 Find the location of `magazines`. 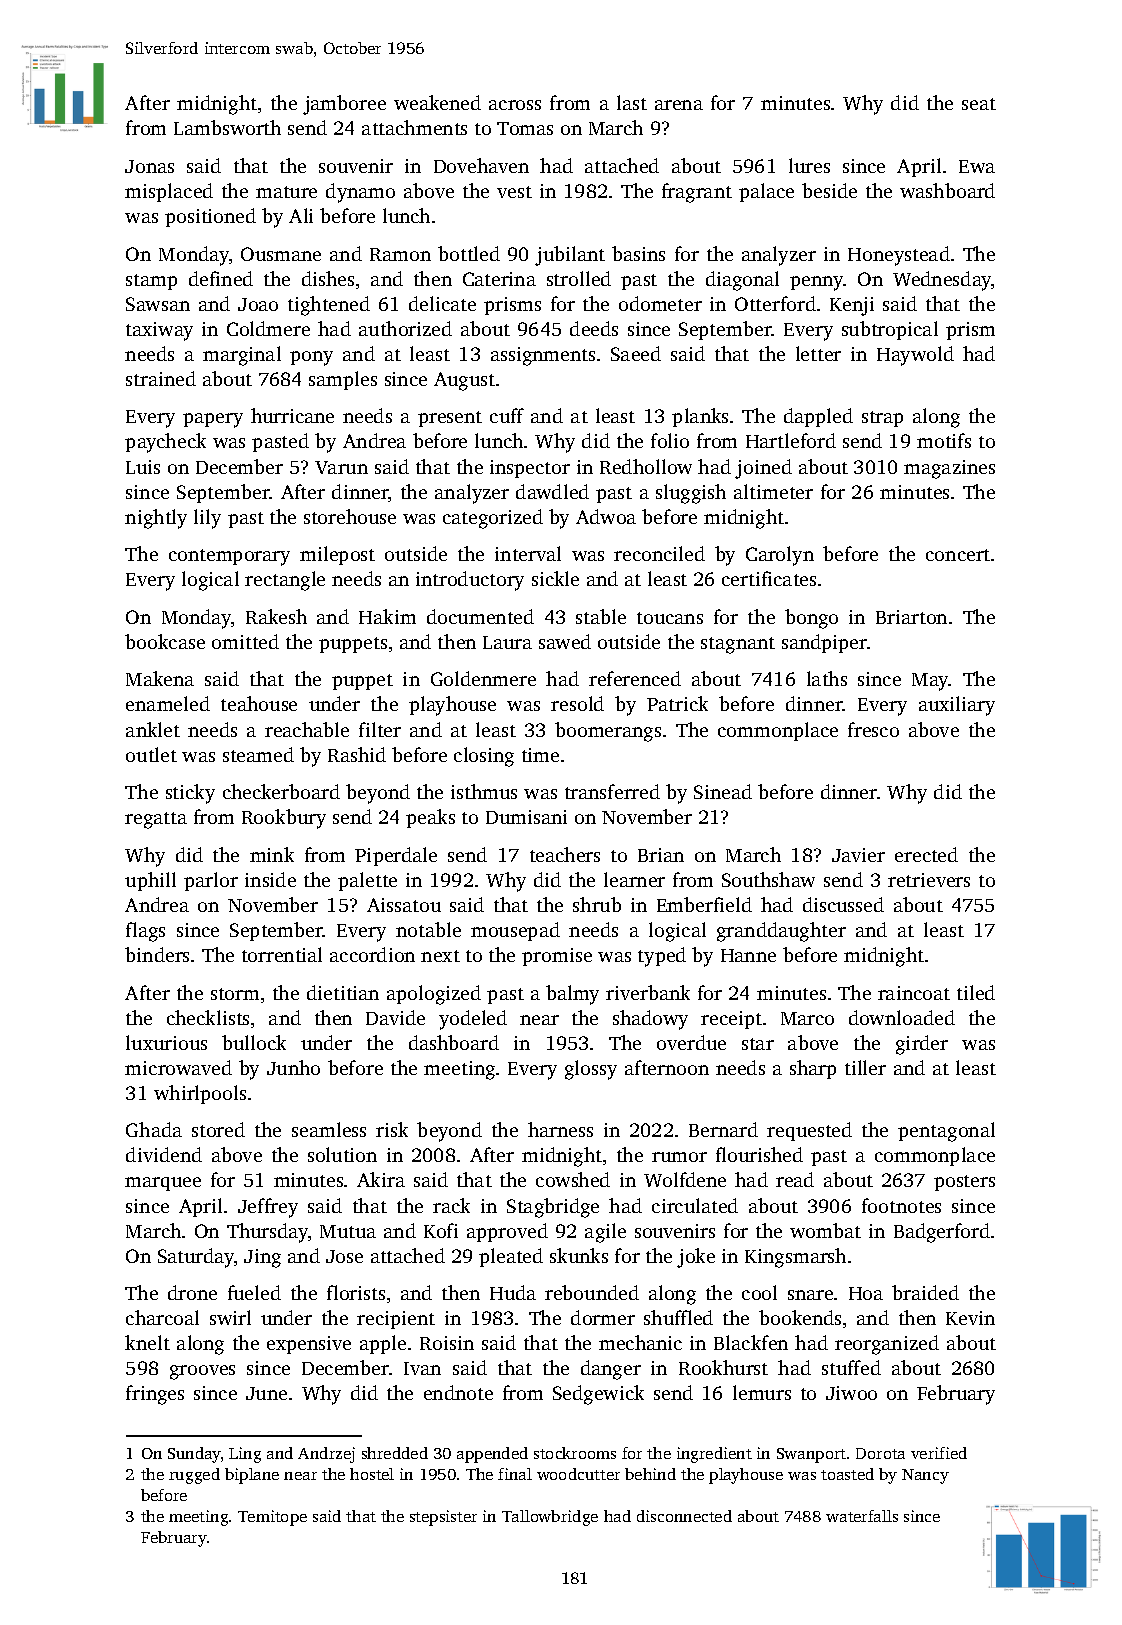

magazines is located at coordinates (949, 469).
